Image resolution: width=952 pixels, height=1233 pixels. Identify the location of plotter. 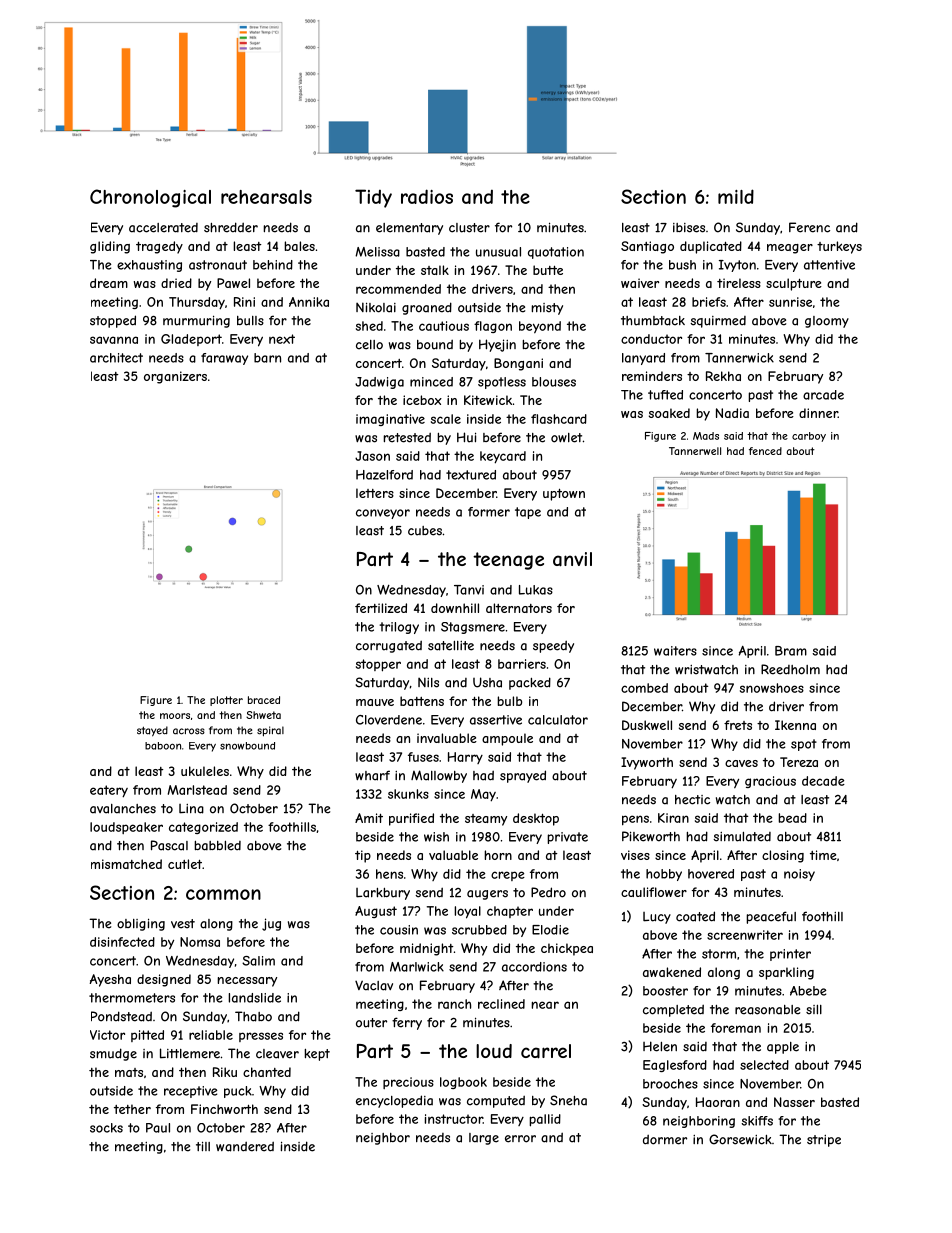
(226, 701).
